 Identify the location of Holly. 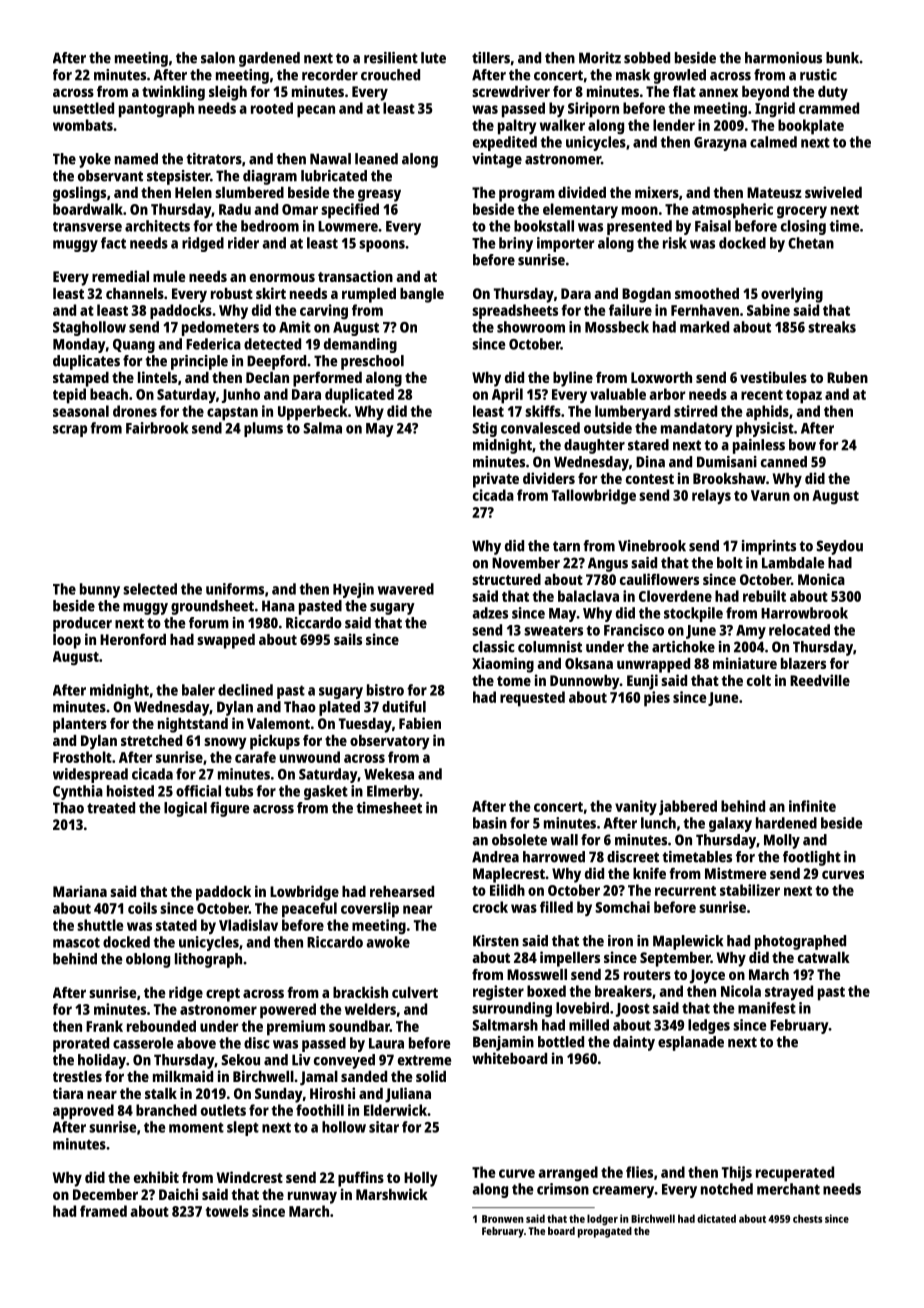
(421, 1179).
